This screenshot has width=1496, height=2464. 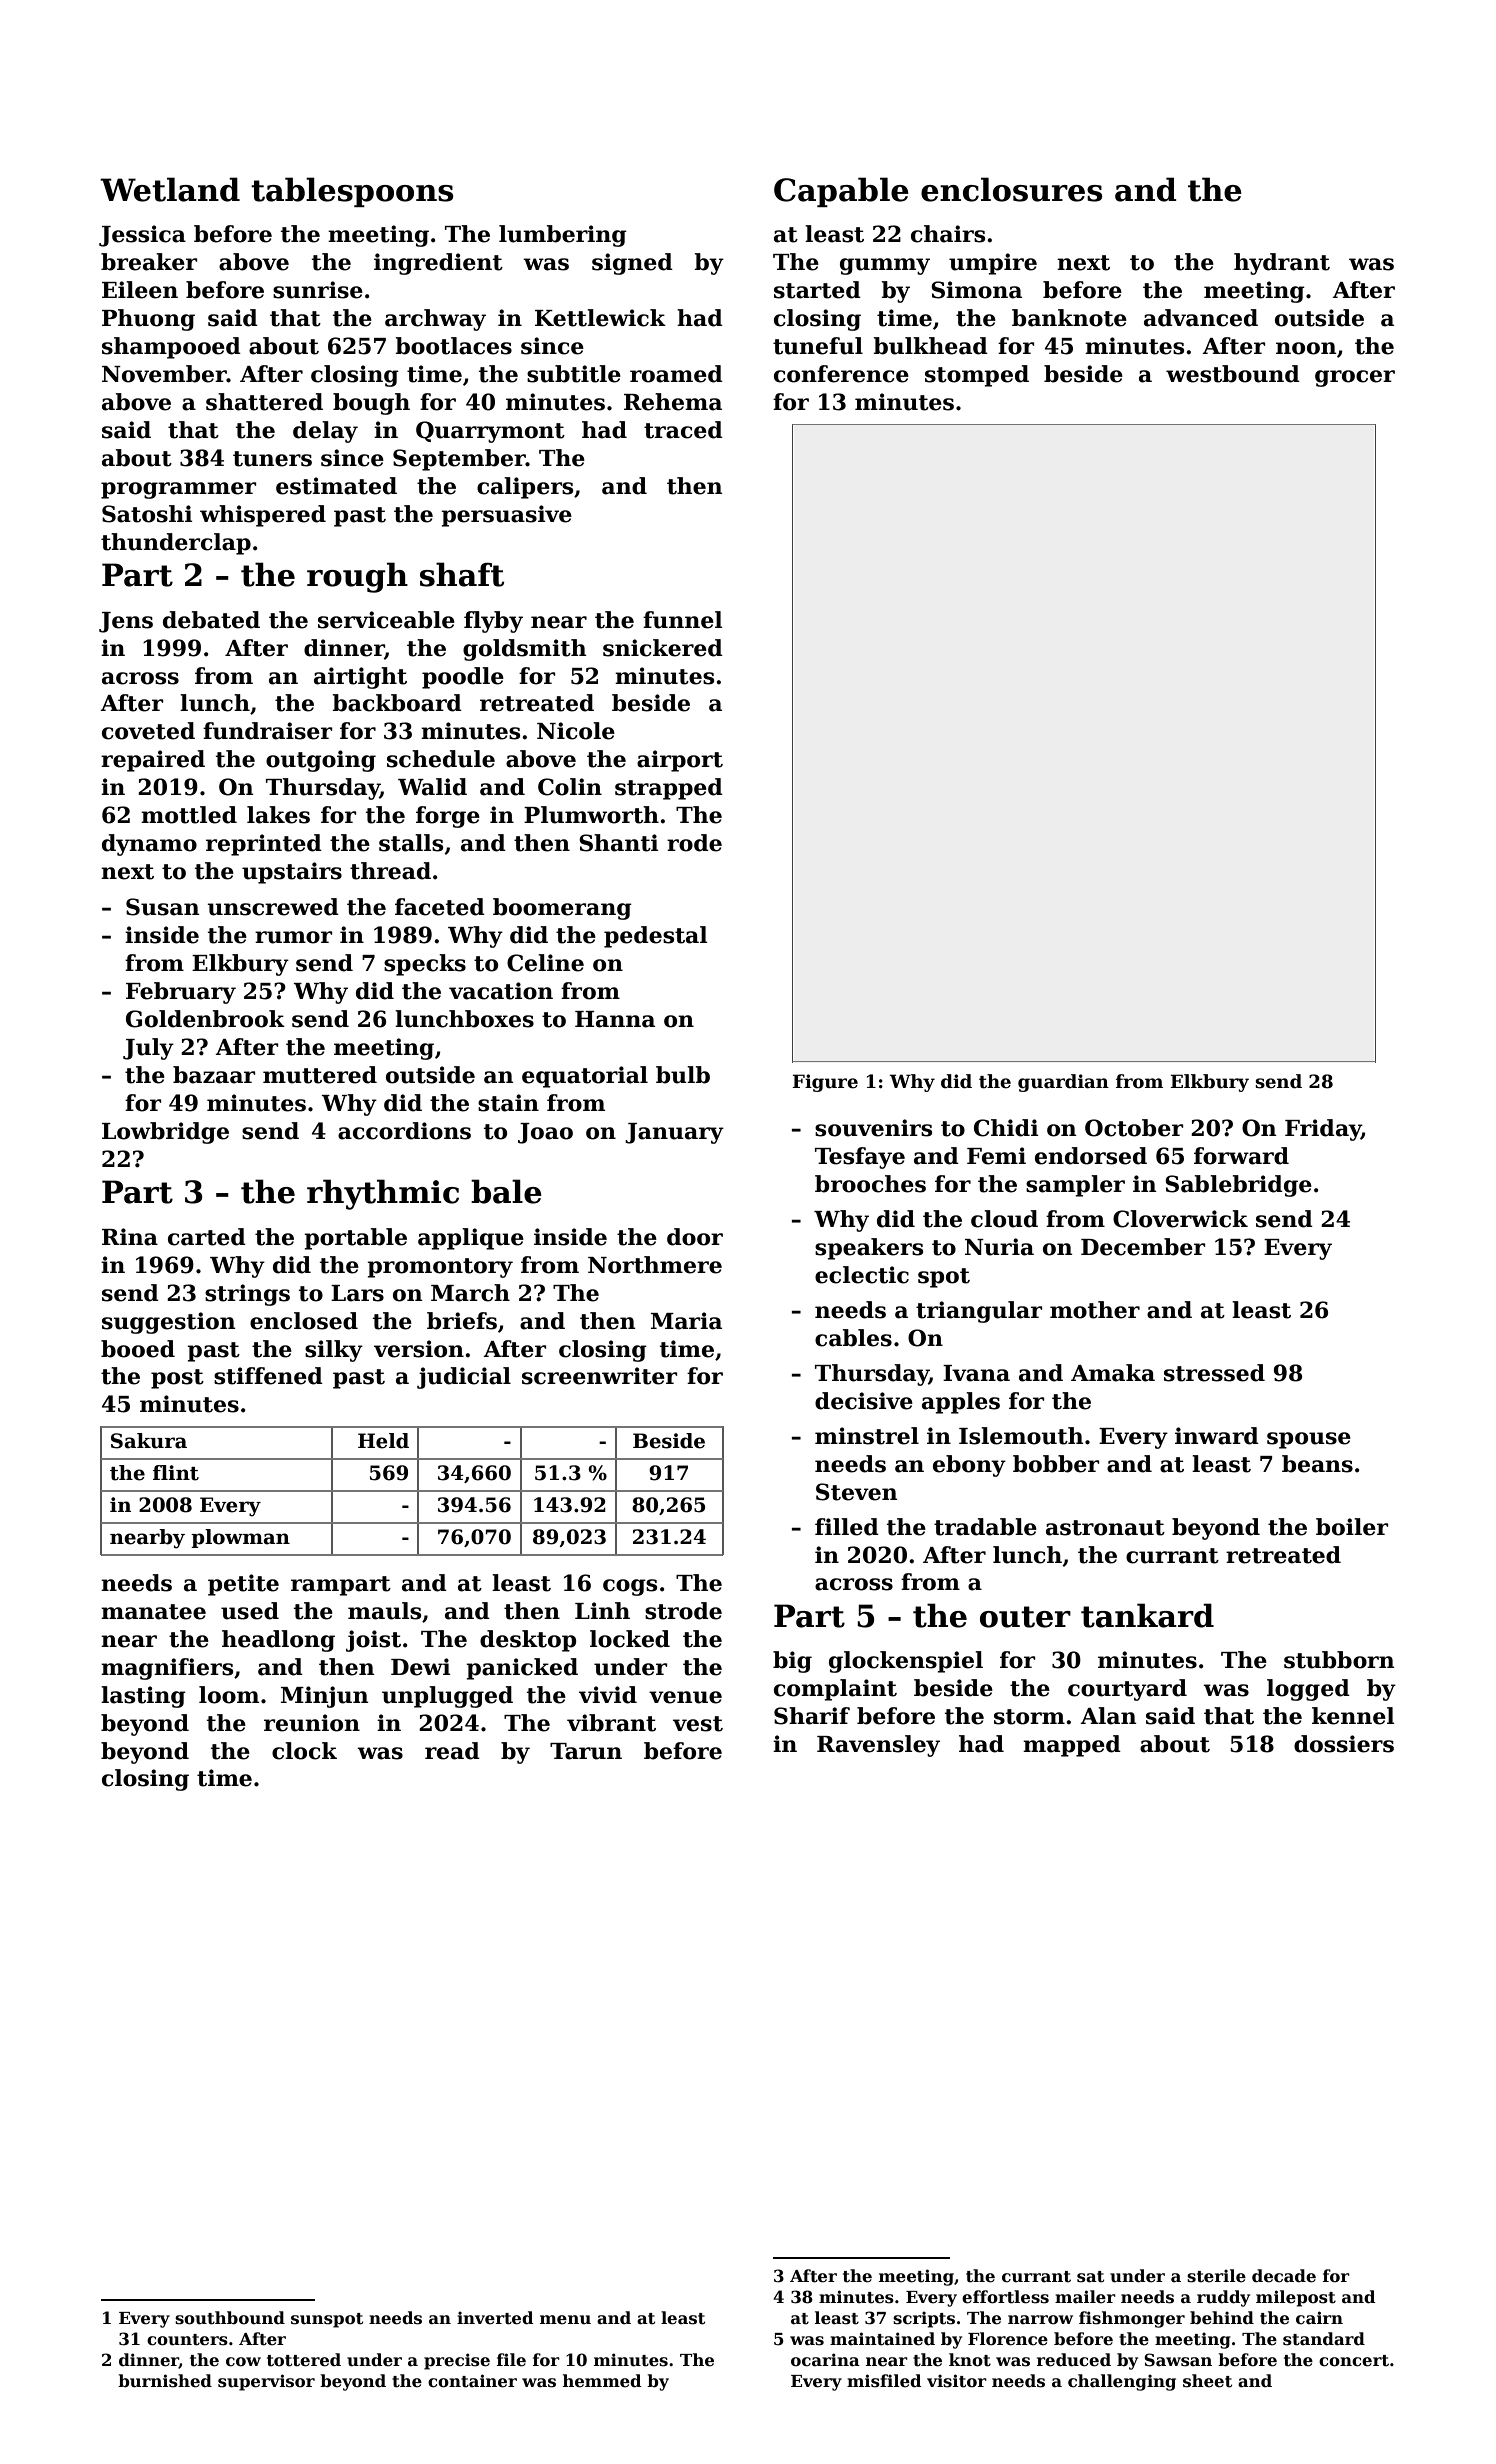 What do you see at coordinates (1040, 2320) in the screenshot?
I see `narrow` at bounding box center [1040, 2320].
